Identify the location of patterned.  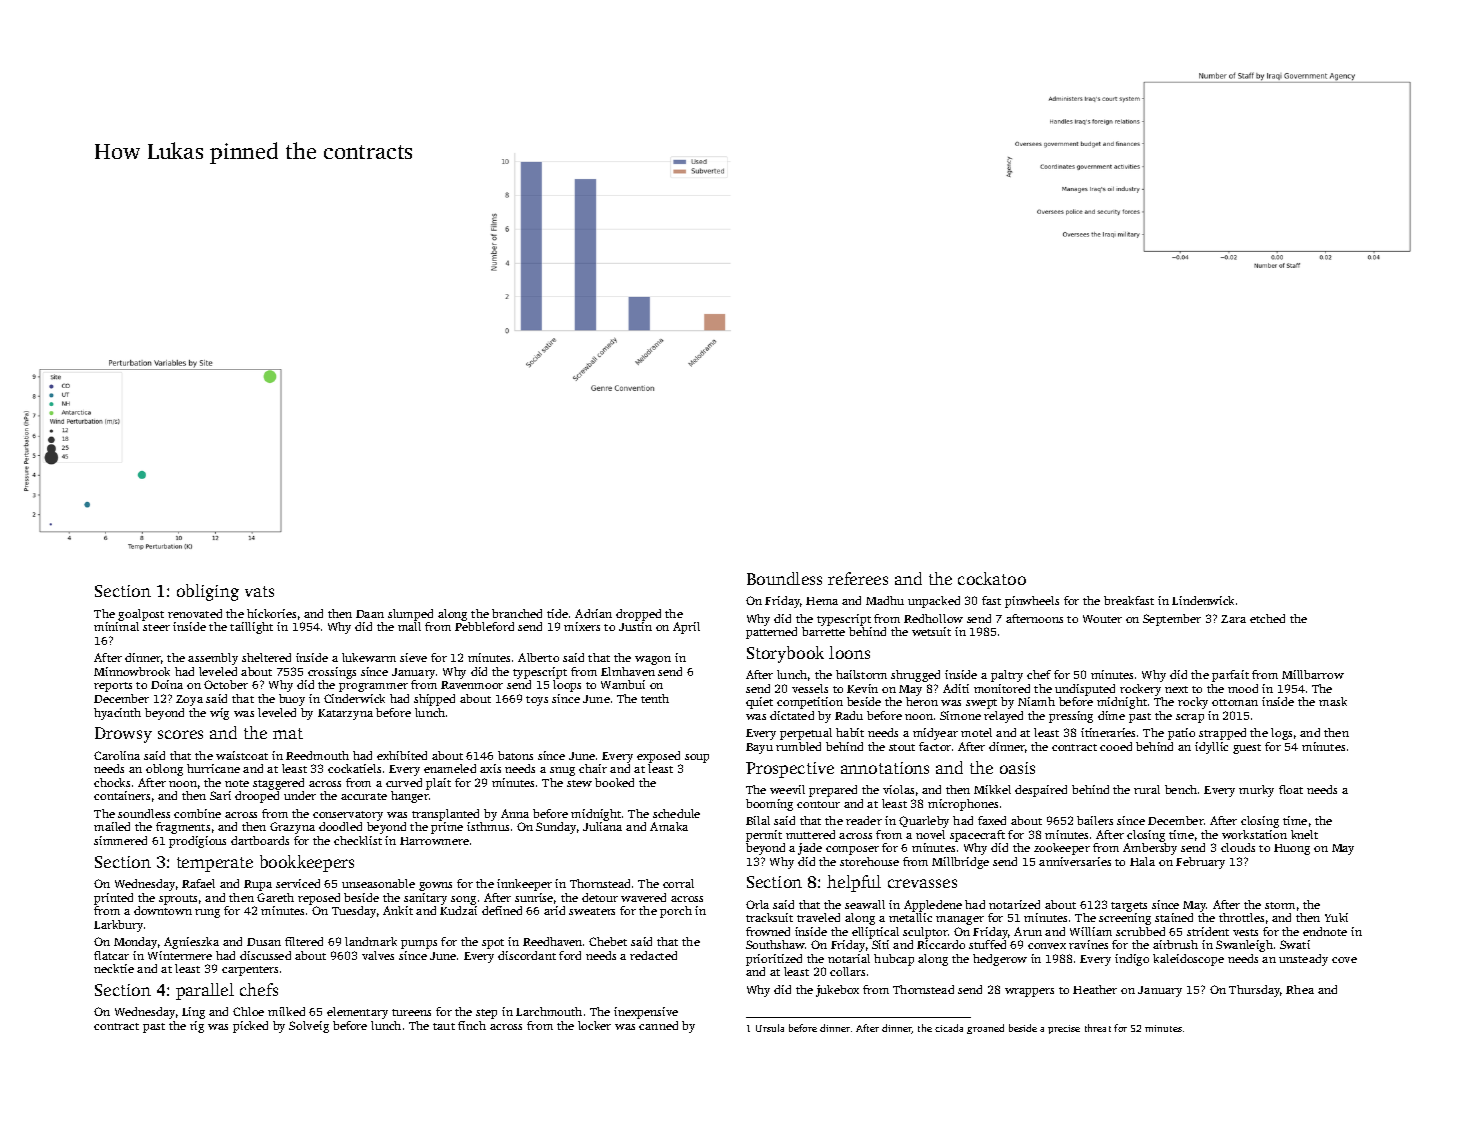
(771, 633).
